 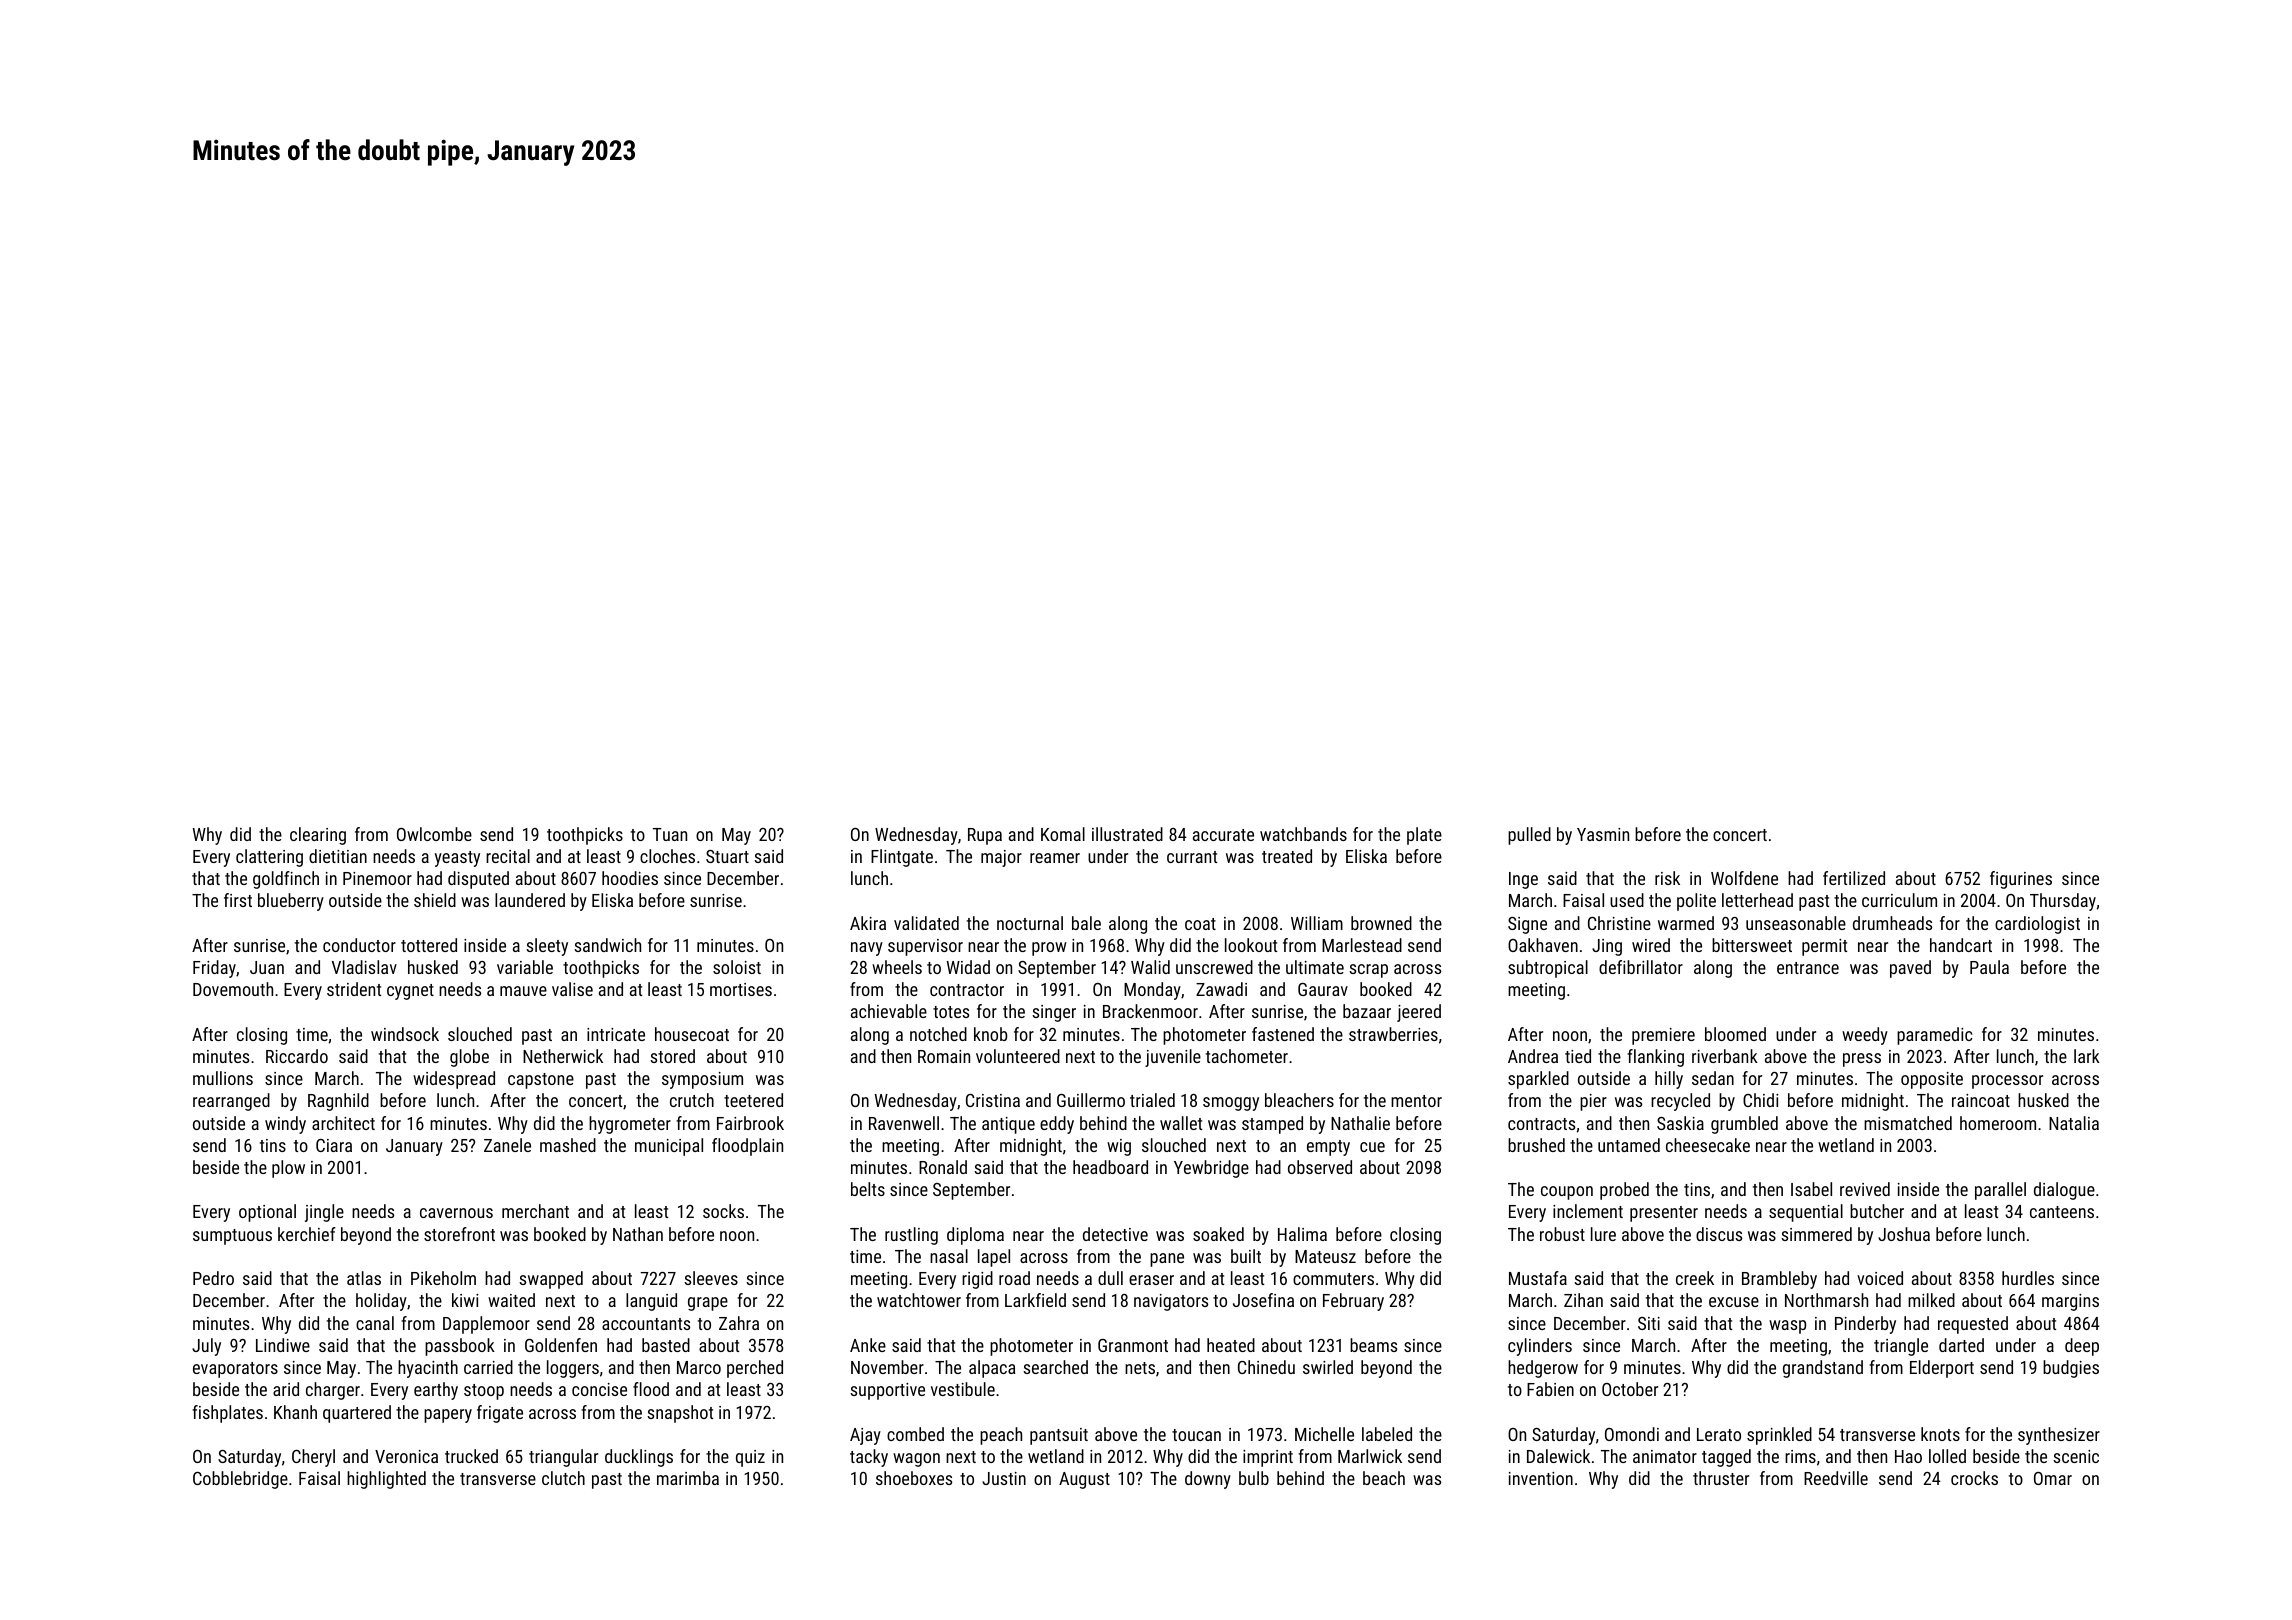 I want to click on treated, so click(x=1287, y=856).
